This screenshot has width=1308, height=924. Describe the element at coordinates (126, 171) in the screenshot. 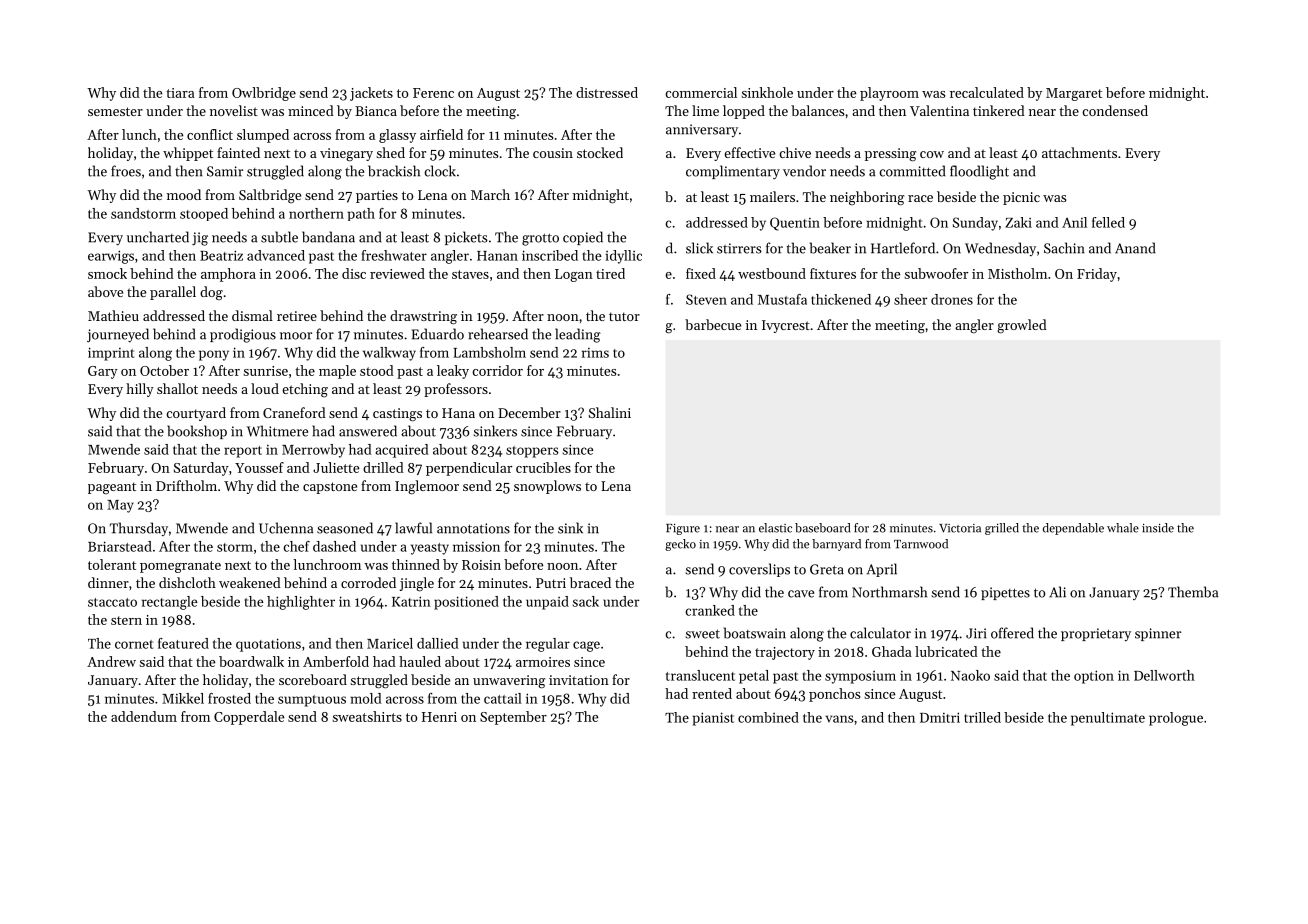

I see `froes` at that location.
